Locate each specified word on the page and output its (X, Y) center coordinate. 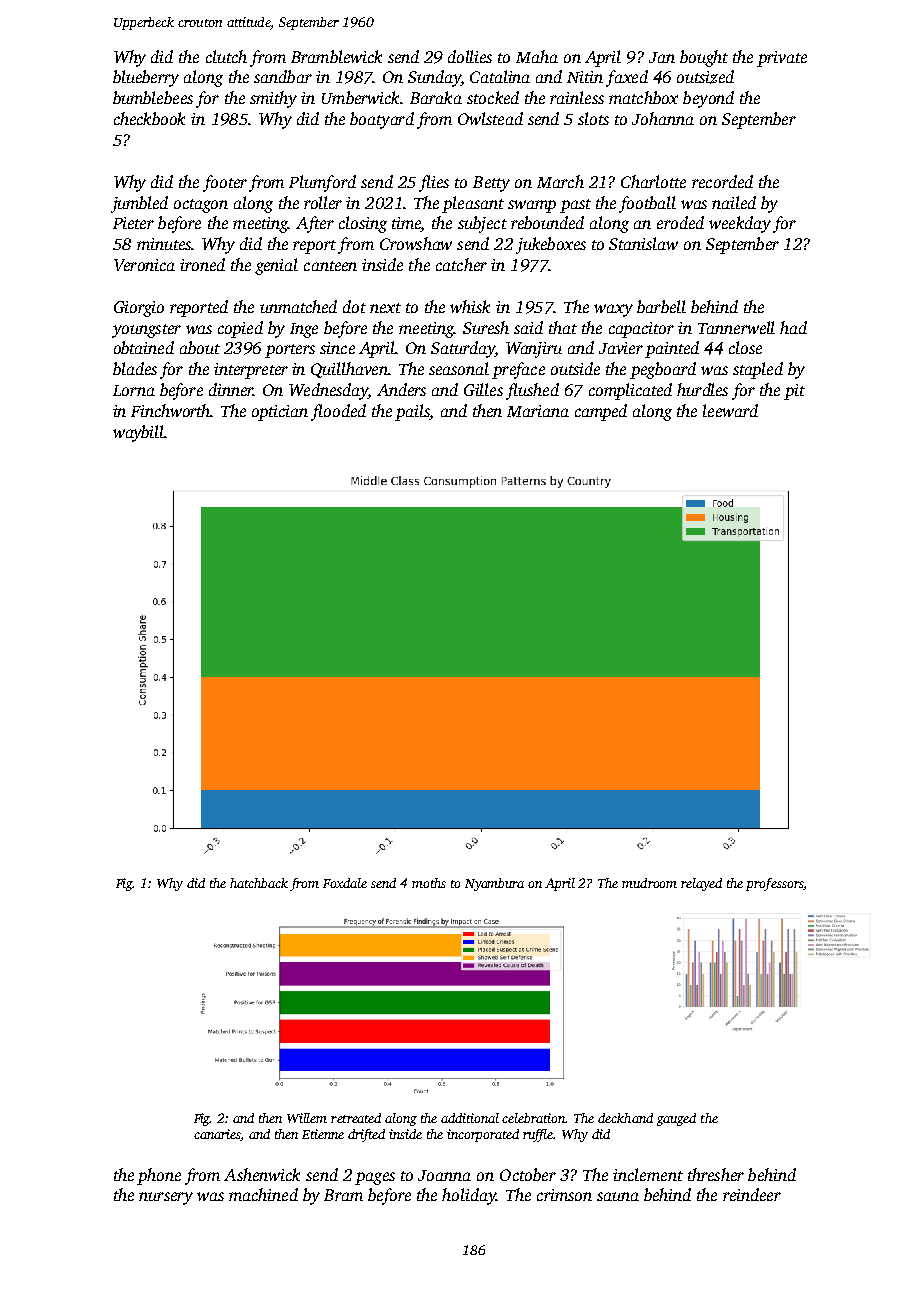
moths (429, 883)
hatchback (259, 883)
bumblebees (153, 97)
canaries (217, 1134)
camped (601, 412)
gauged (676, 1119)
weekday (740, 224)
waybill (138, 433)
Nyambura (494, 884)
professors (774, 884)
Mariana (538, 411)
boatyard (382, 120)
